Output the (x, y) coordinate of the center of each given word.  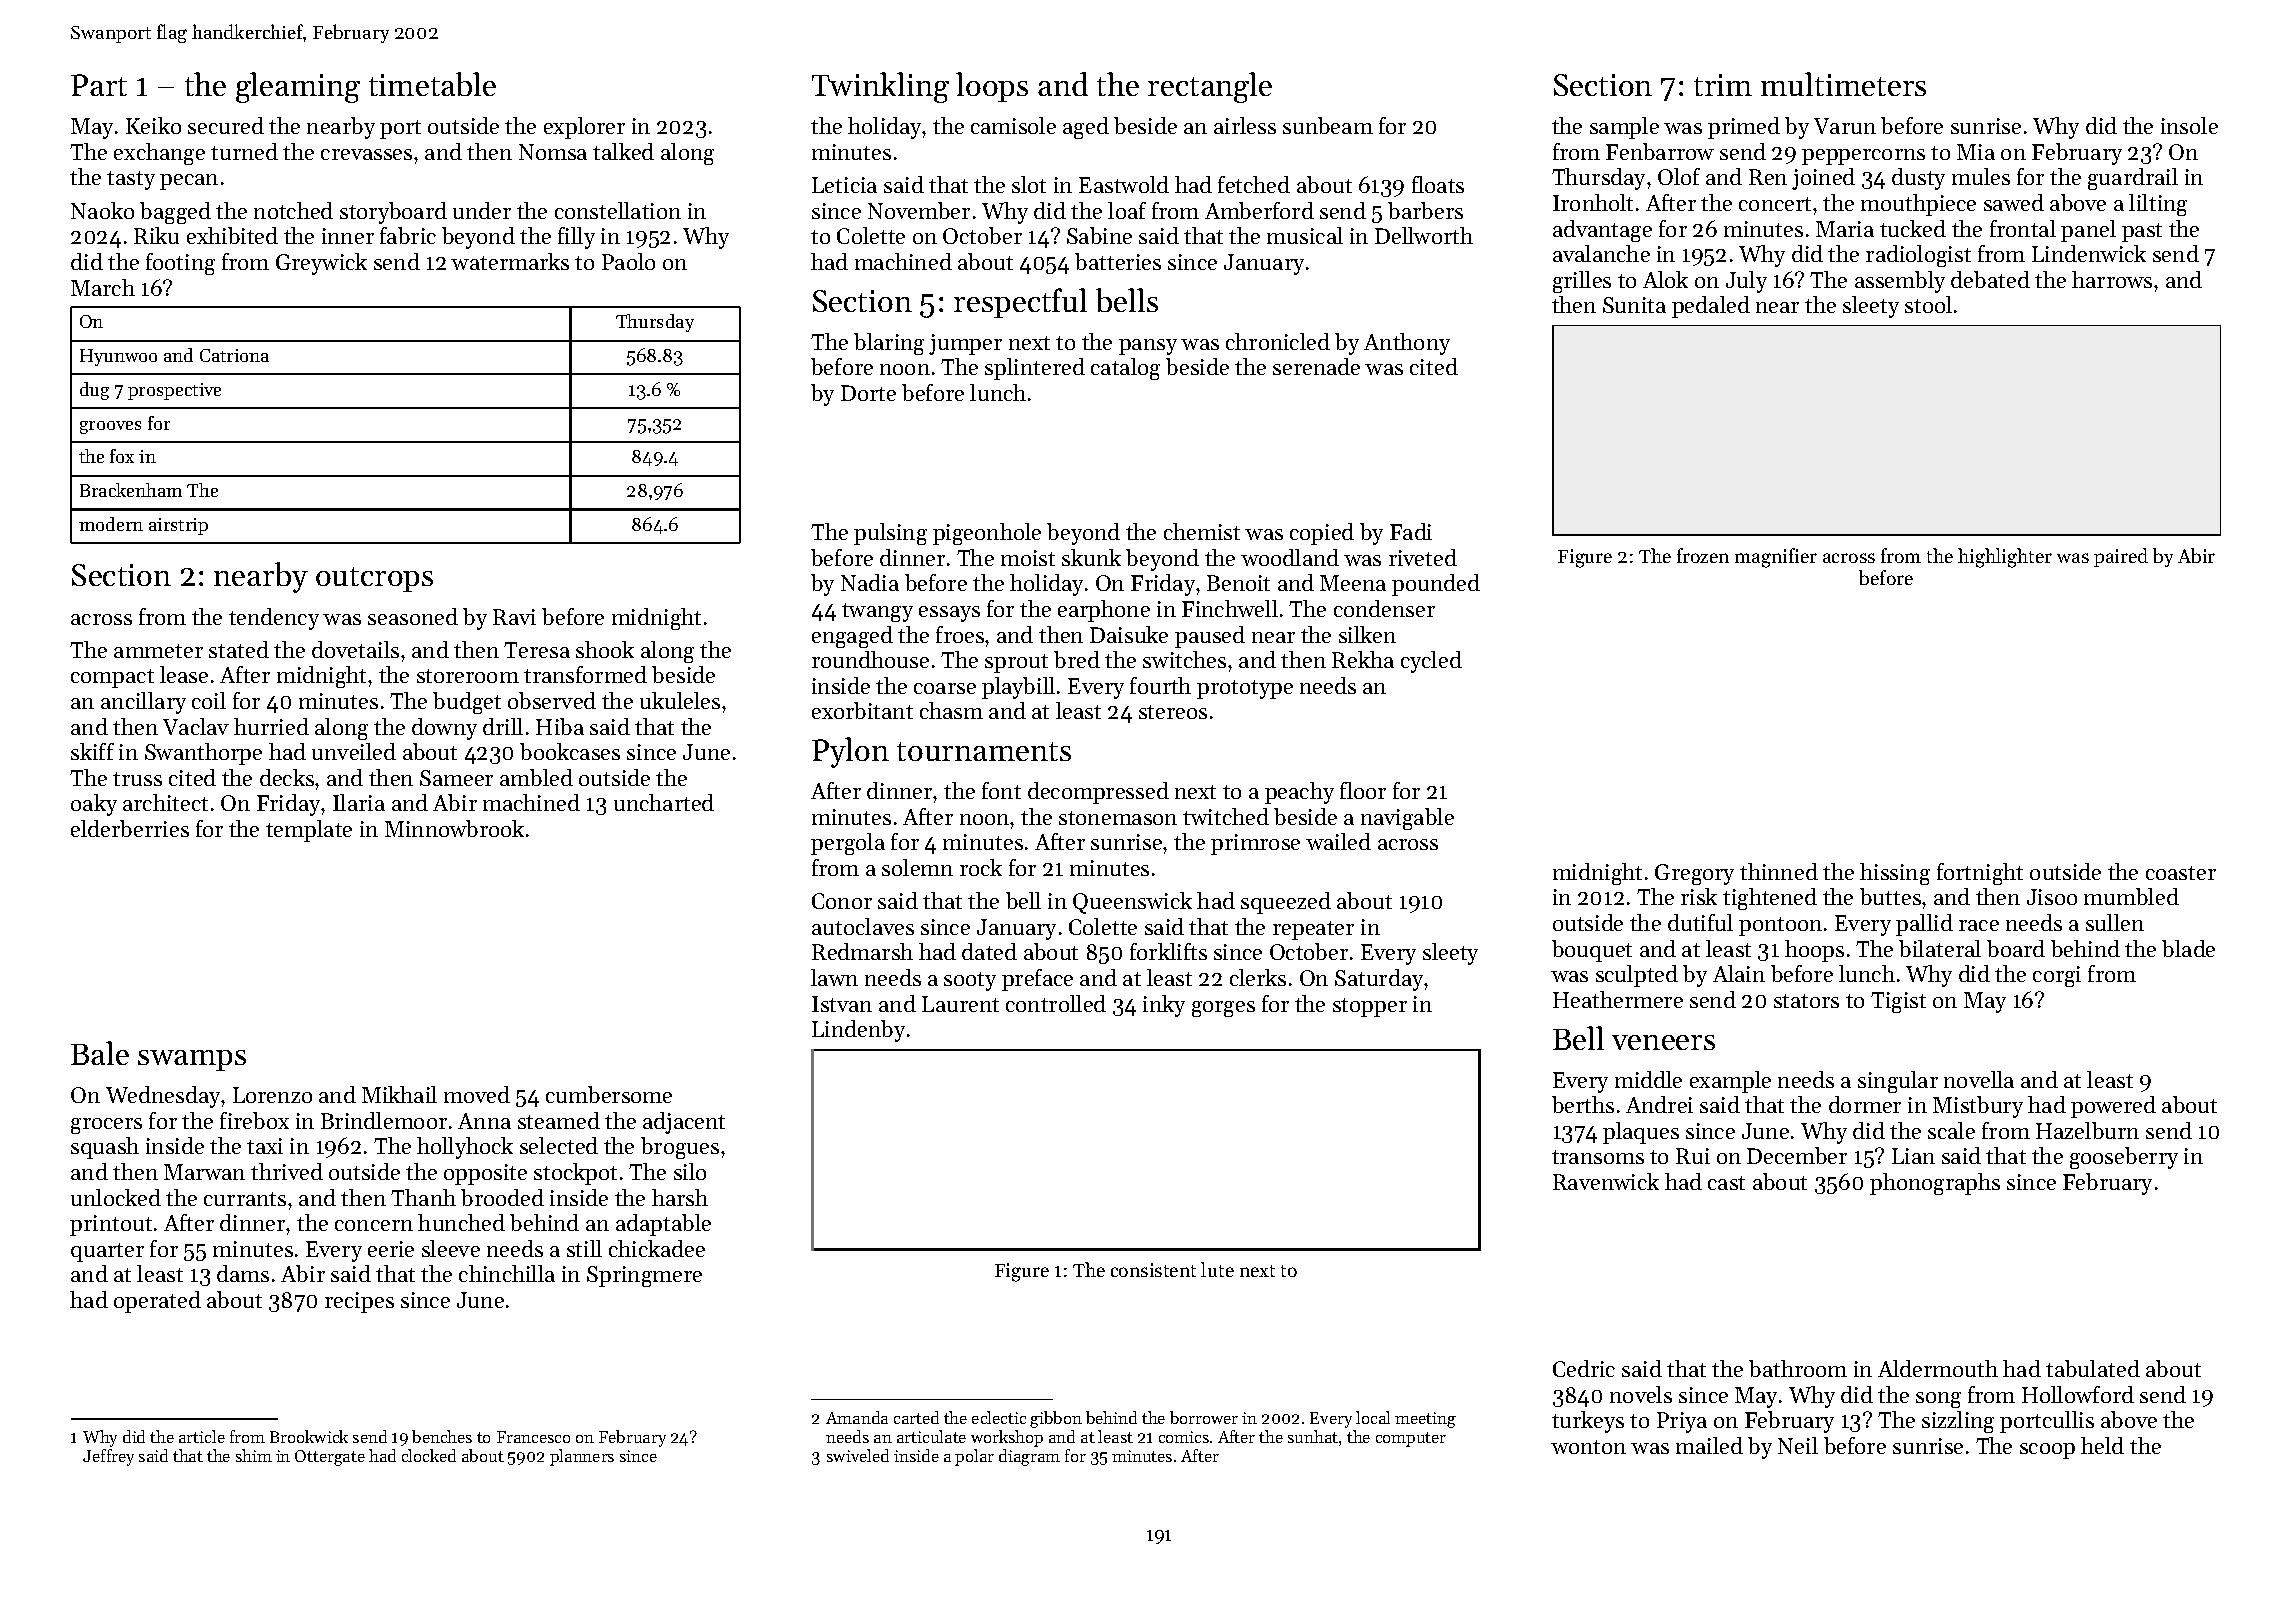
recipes (359, 1302)
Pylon (850, 752)
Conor (842, 901)
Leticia (844, 185)
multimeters (1843, 84)
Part (99, 85)
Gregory (1694, 874)
